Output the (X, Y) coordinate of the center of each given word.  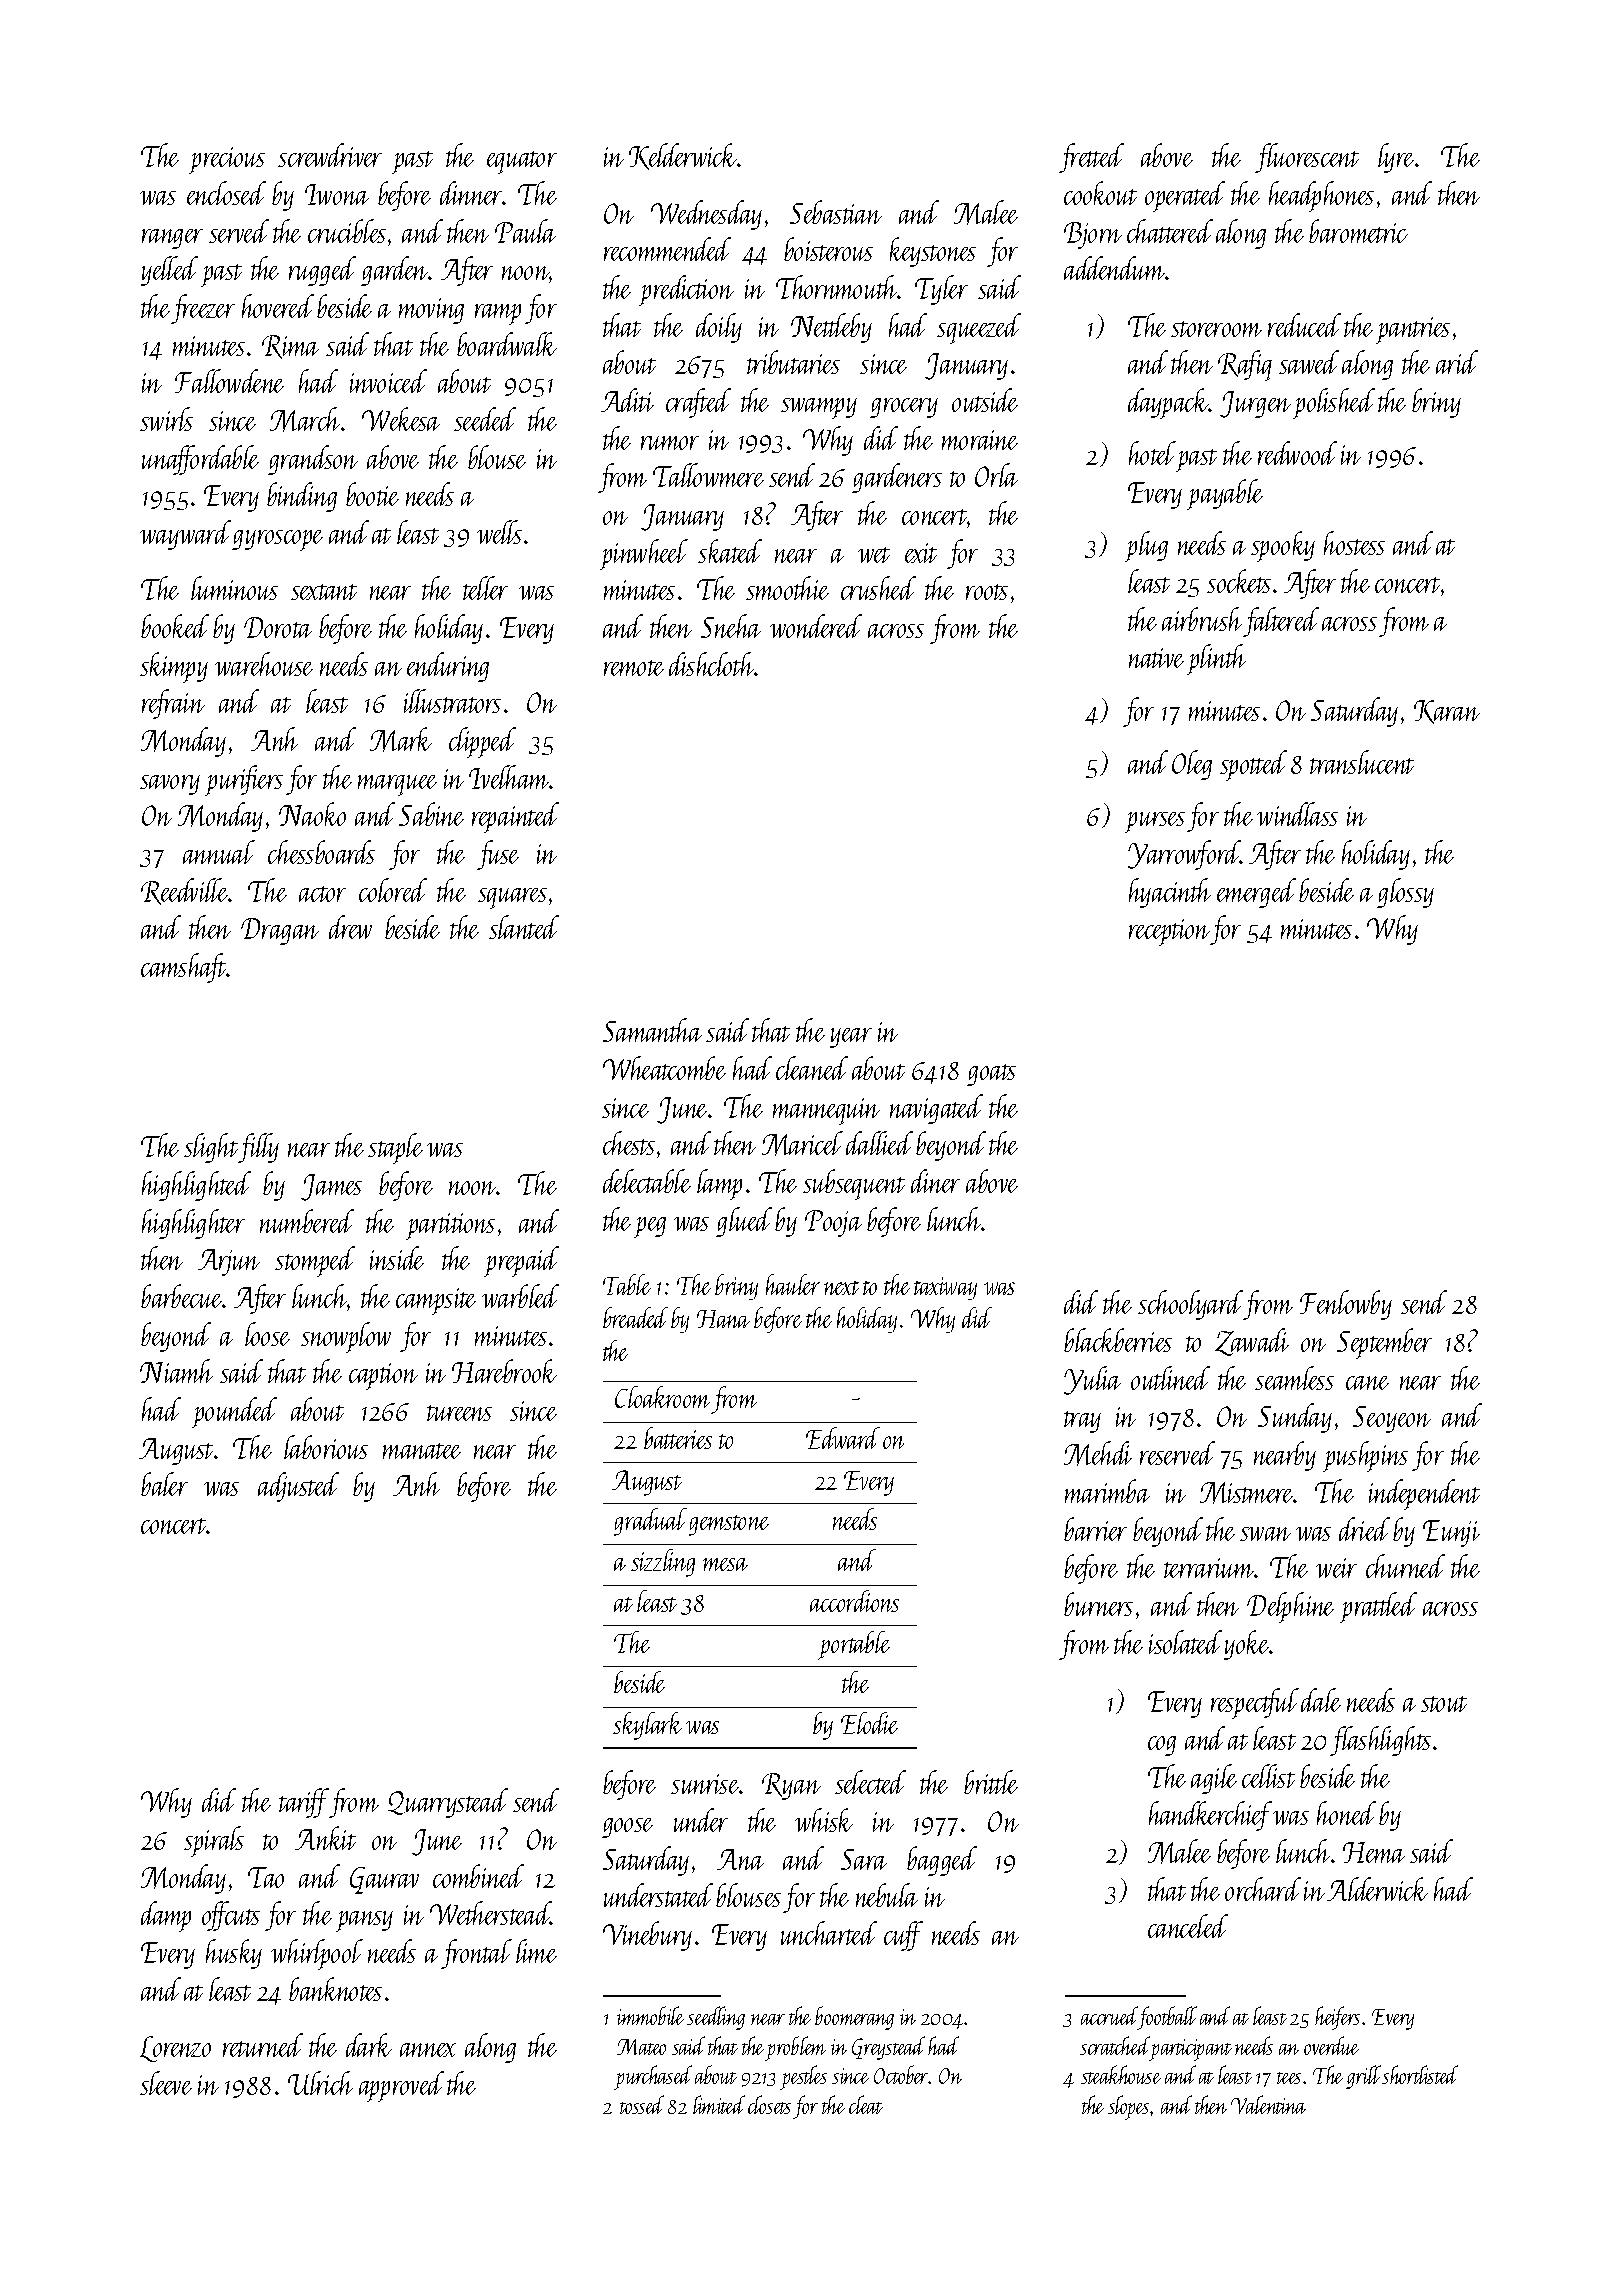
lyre (1396, 158)
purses (1155, 822)
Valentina (1268, 2104)
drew (350, 927)
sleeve (166, 2083)
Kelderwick (683, 156)
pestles (803, 2077)
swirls (166, 419)
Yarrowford (1184, 855)
